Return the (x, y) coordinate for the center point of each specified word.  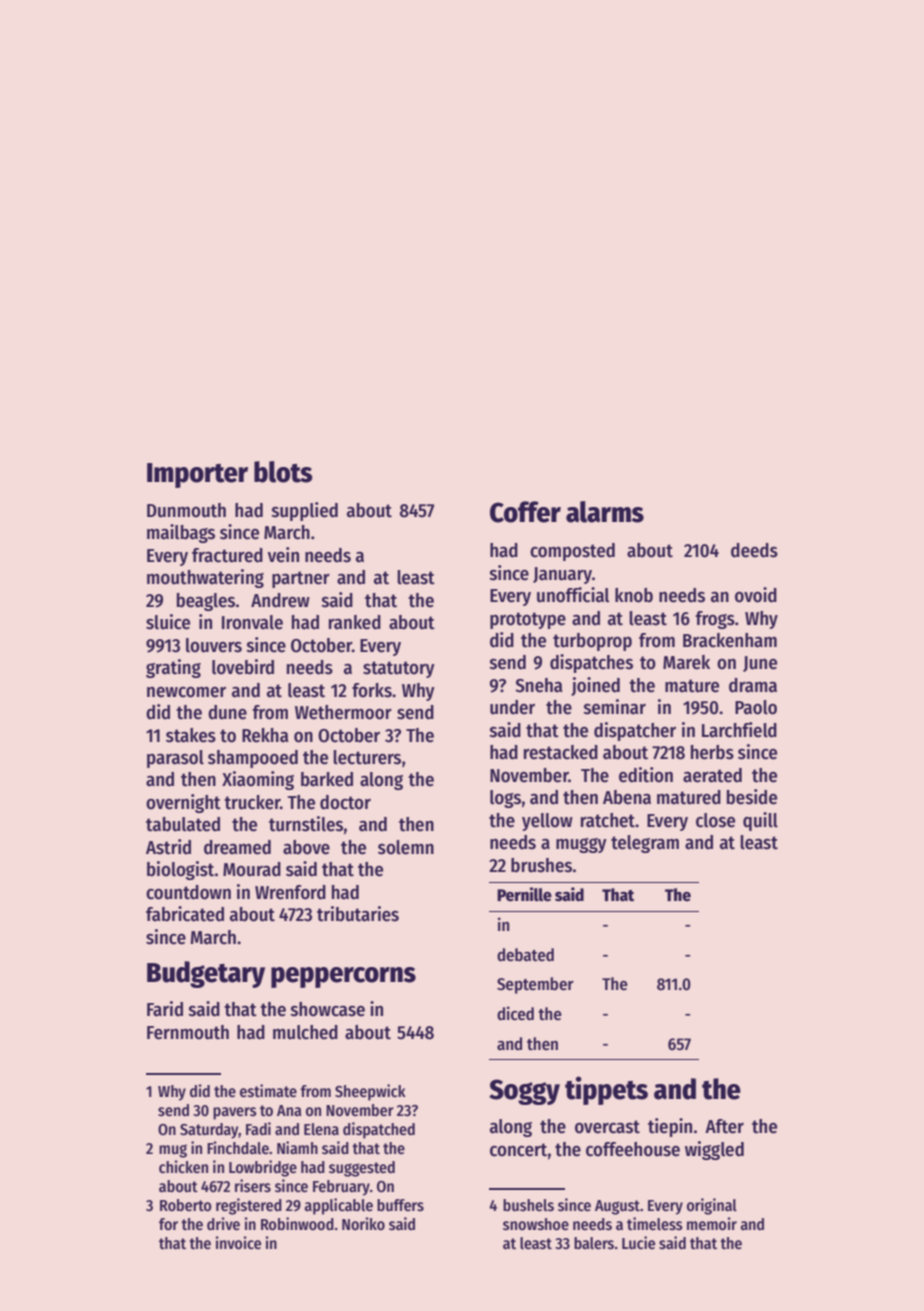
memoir (712, 1224)
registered (249, 1206)
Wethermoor (343, 712)
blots (283, 472)
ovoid (756, 595)
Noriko (363, 1223)
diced (515, 1013)
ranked (355, 622)
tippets (606, 1090)
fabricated (185, 914)
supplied (305, 511)
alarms (605, 512)
